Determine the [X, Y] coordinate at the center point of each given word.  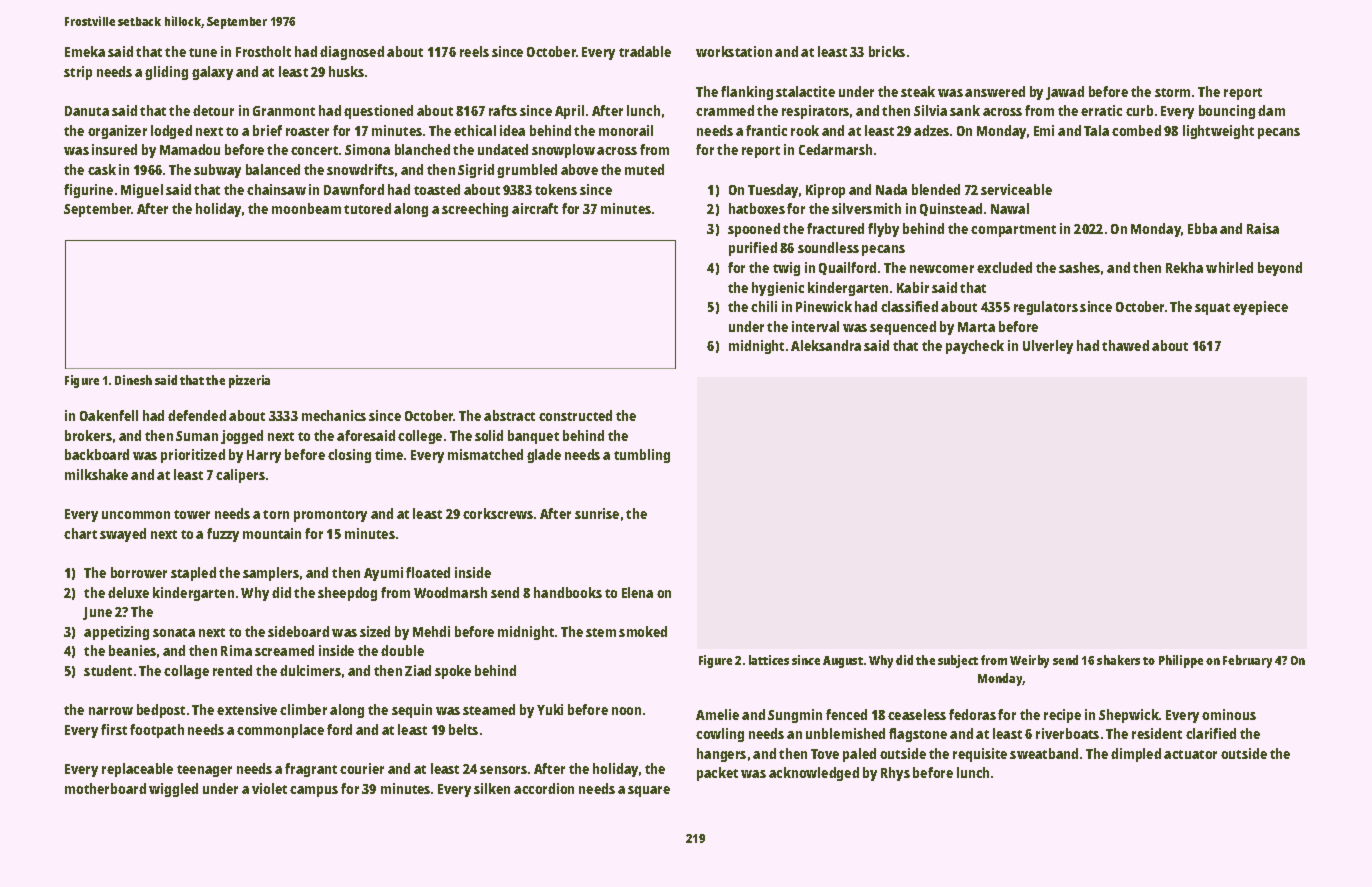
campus [314, 791]
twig [786, 269]
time [389, 454]
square [649, 791]
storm [1172, 92]
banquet [533, 437]
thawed [1125, 345]
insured [114, 149]
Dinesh [133, 380]
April [569, 112]
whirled [1229, 267]
